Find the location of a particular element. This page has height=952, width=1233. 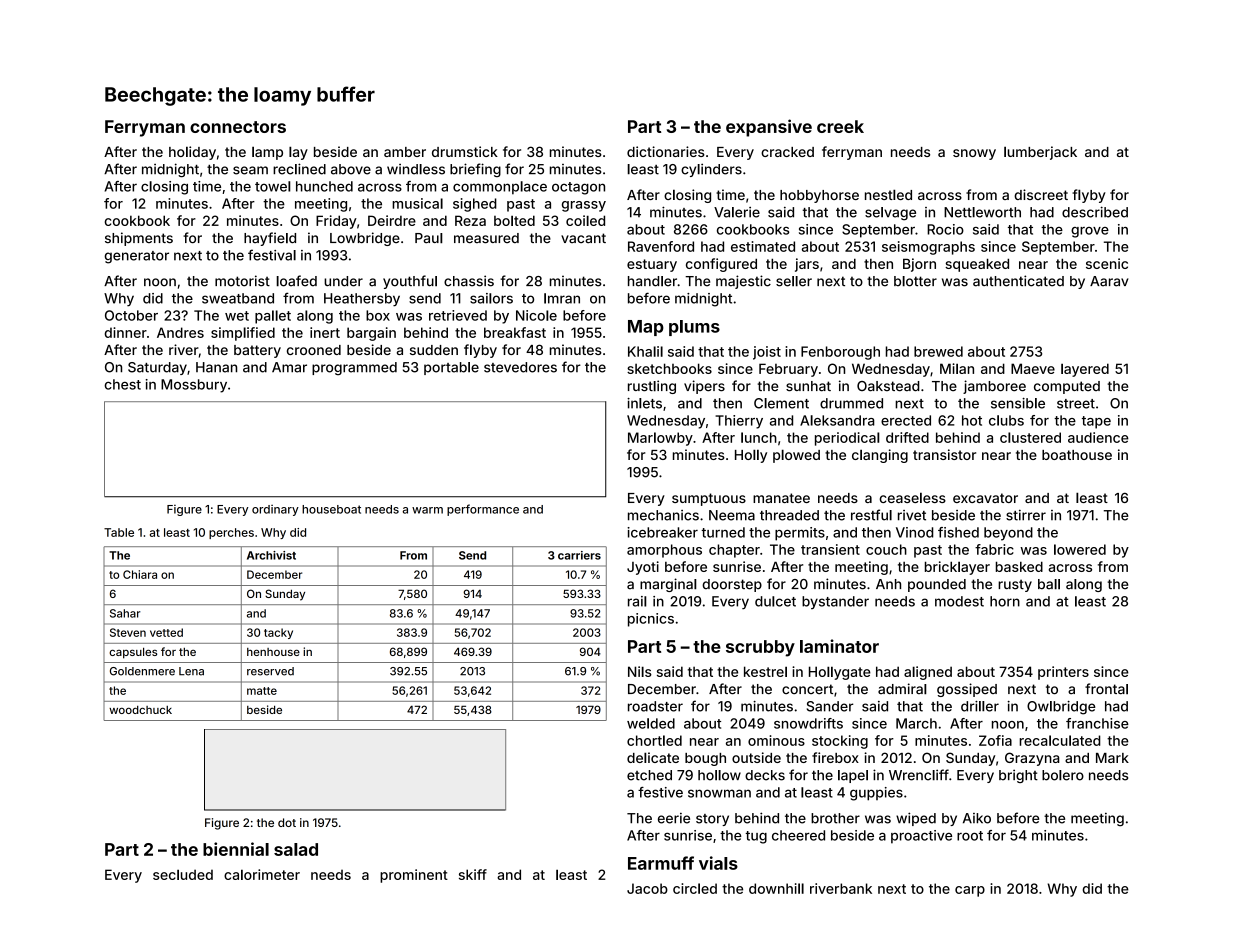

chest is located at coordinates (122, 384).
